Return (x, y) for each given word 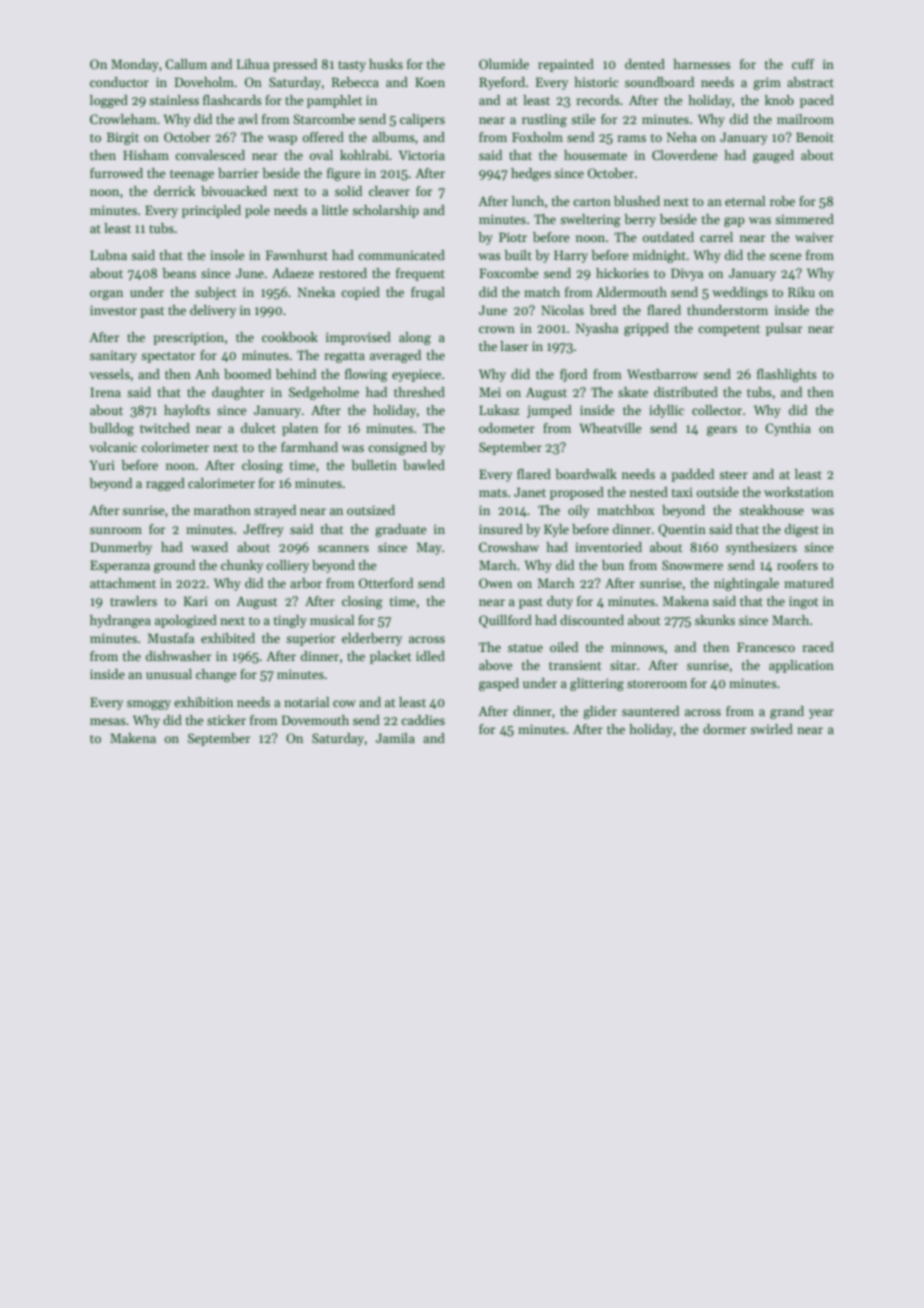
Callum (186, 64)
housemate (595, 155)
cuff (803, 64)
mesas (108, 721)
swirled (771, 729)
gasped (499, 684)
